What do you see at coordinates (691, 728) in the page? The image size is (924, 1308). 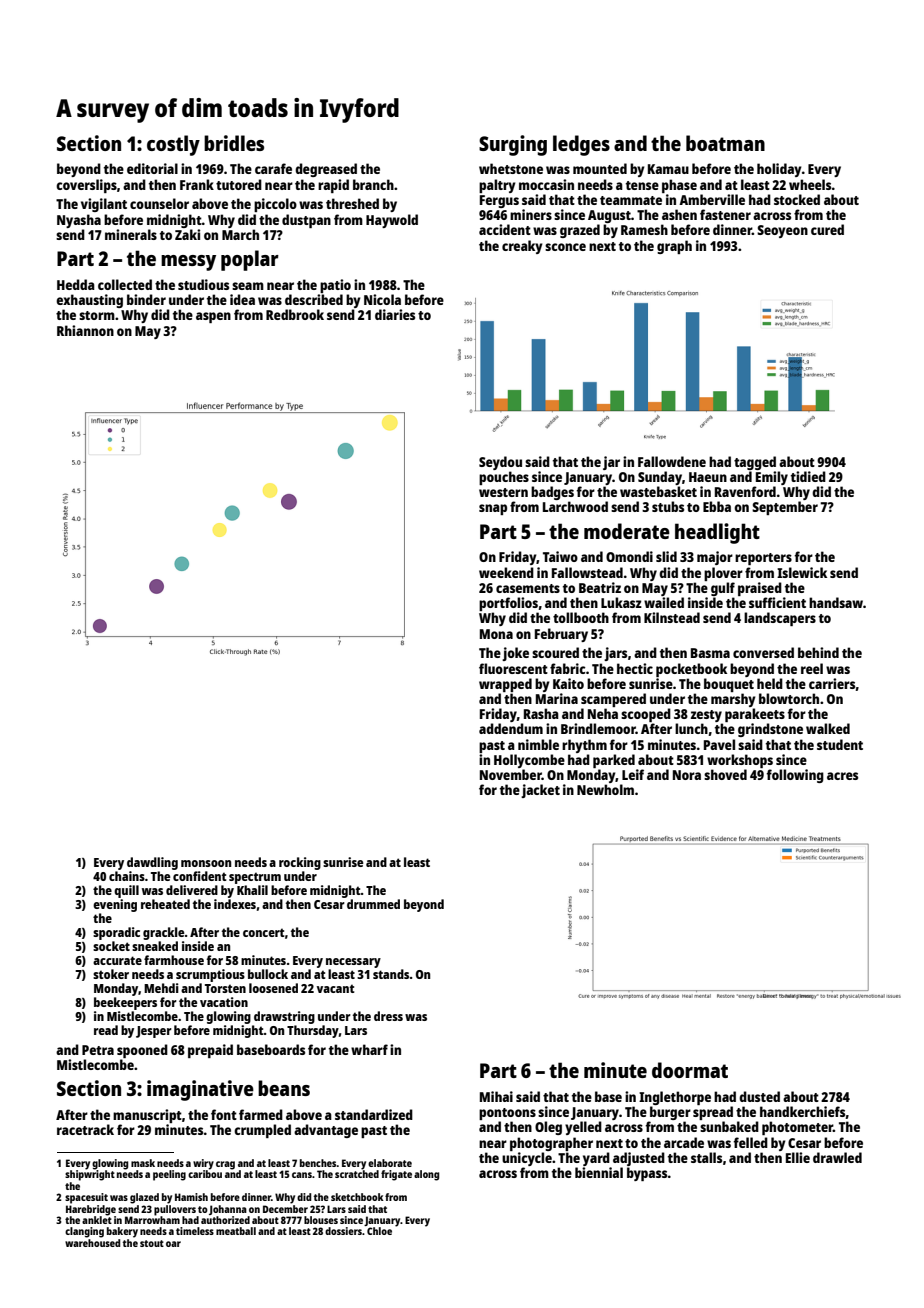 I see `lunch` at bounding box center [691, 728].
